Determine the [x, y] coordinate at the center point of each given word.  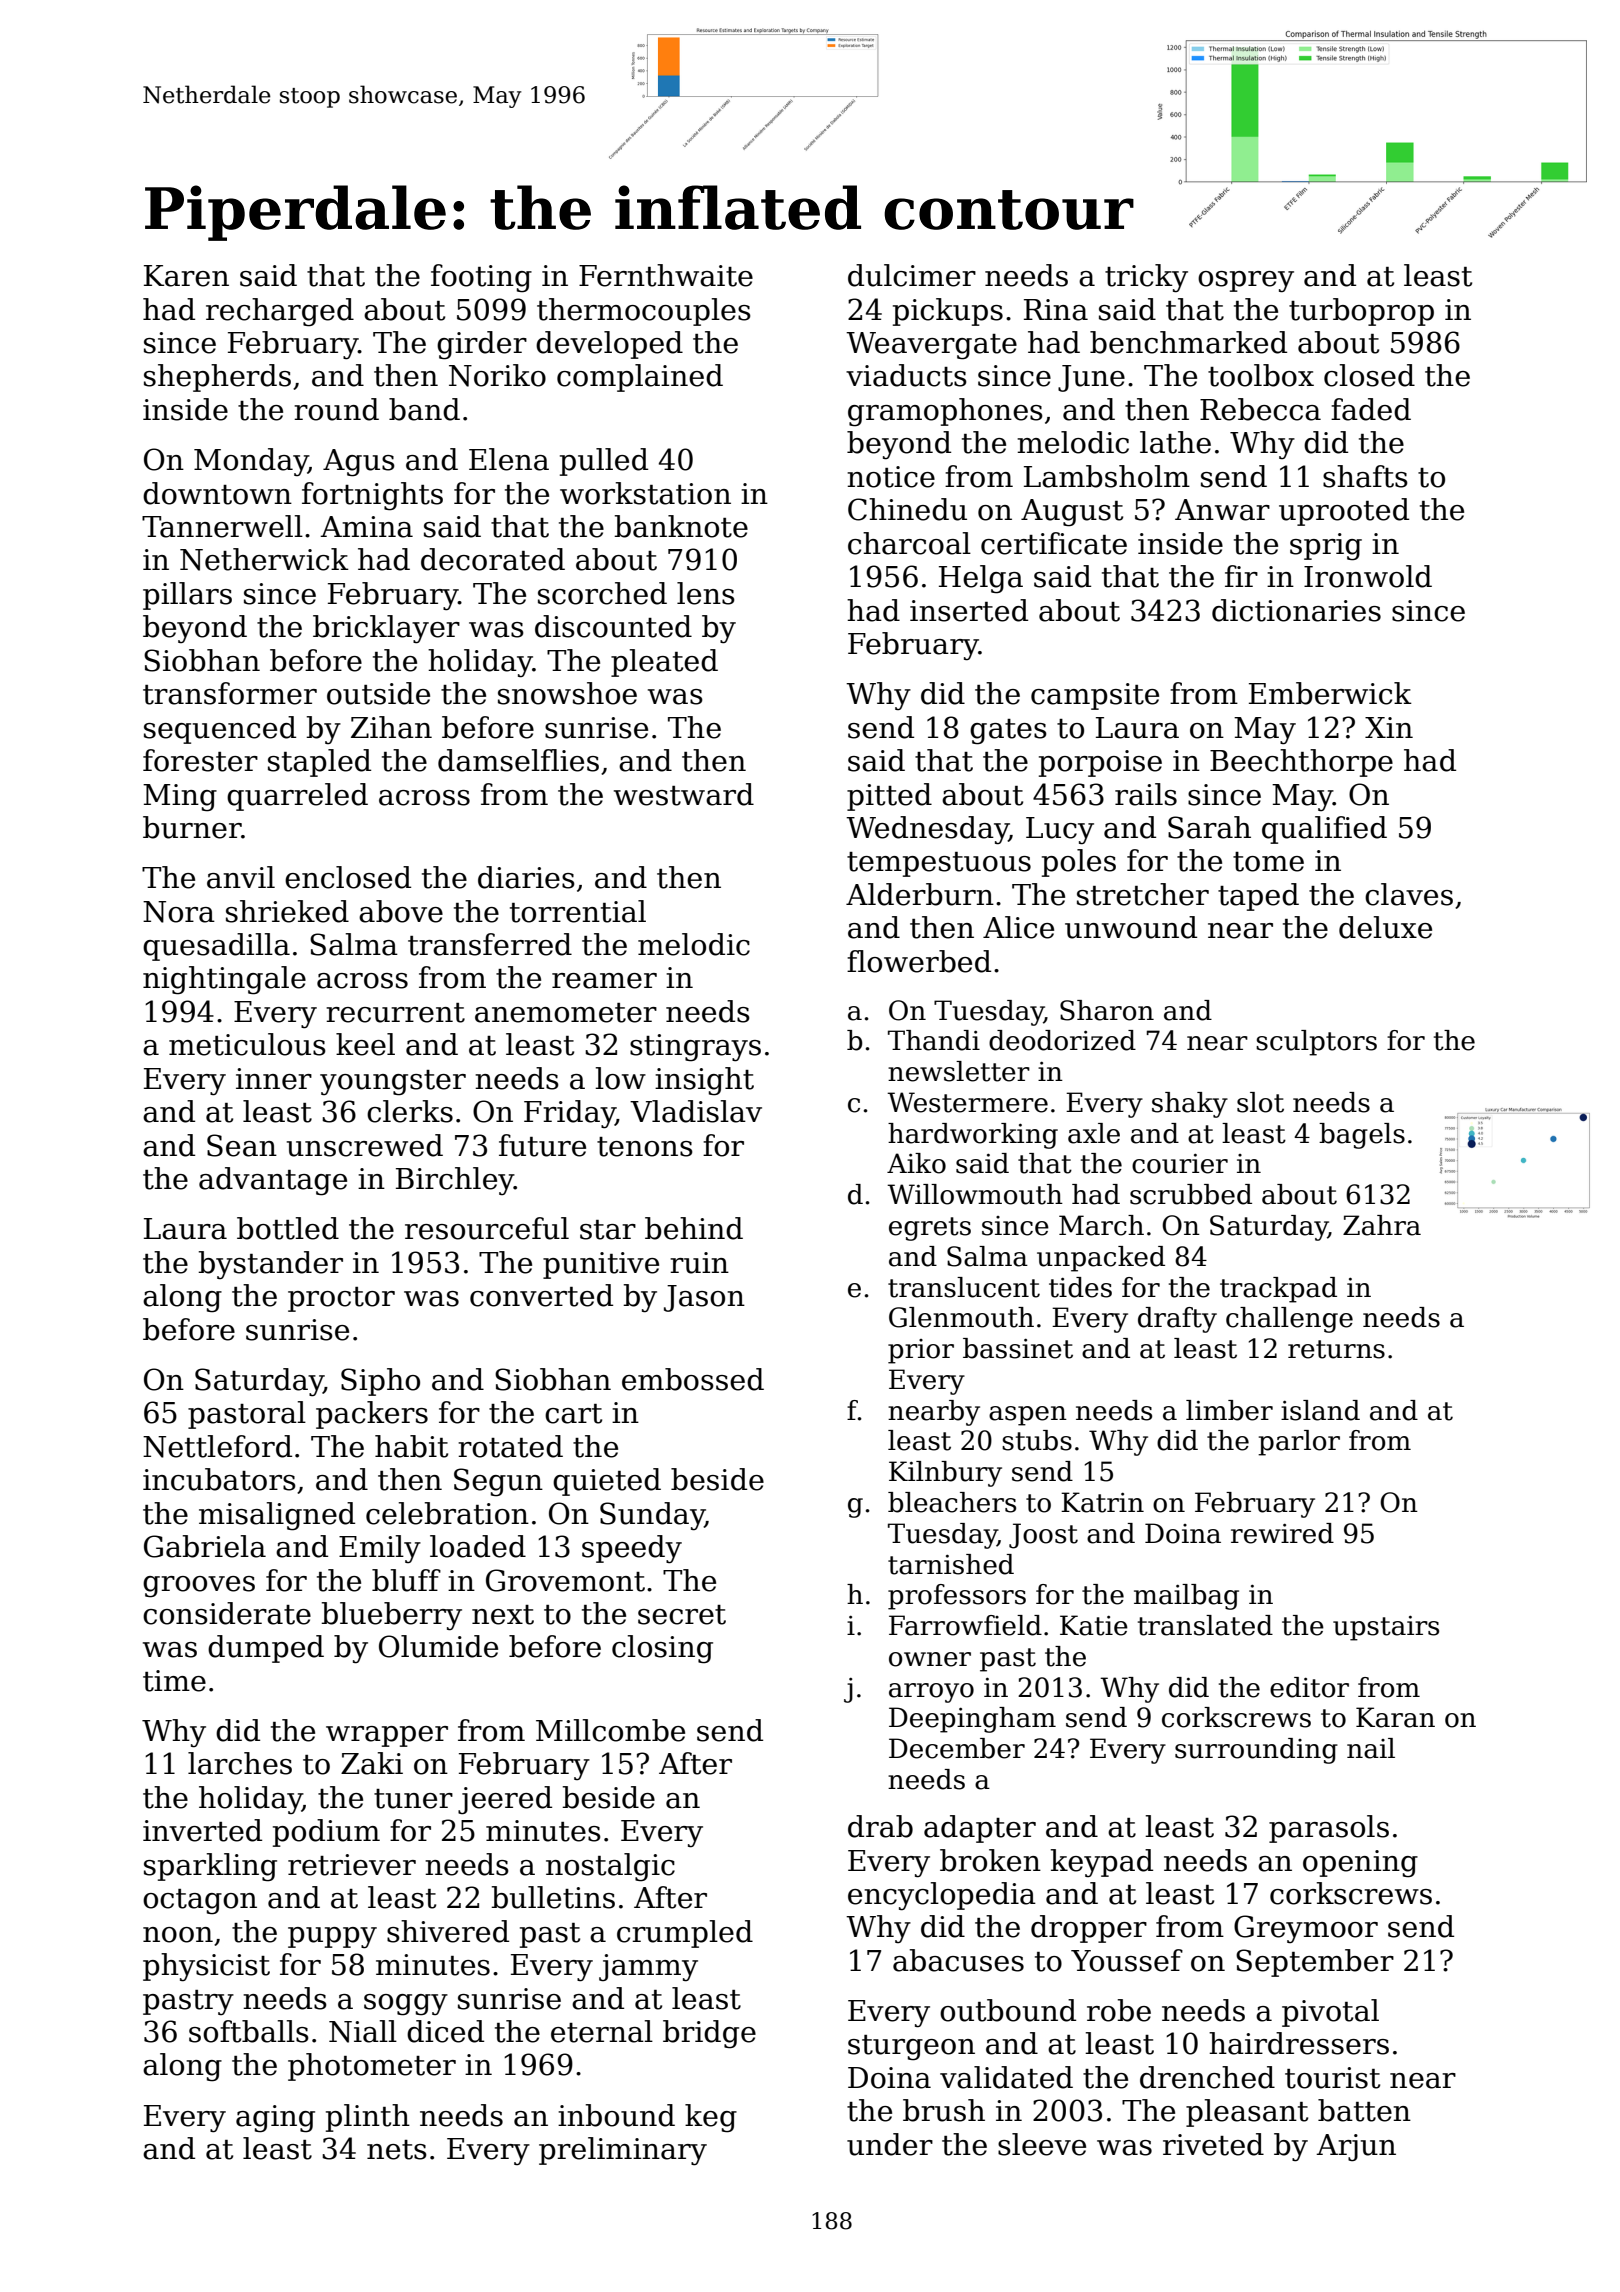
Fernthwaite [666, 275]
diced [445, 2031]
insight [704, 1081]
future [542, 1145]
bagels [1362, 1136]
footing [481, 278]
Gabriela [205, 1546]
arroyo [931, 1693]
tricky [1146, 278]
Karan [1395, 1717]
